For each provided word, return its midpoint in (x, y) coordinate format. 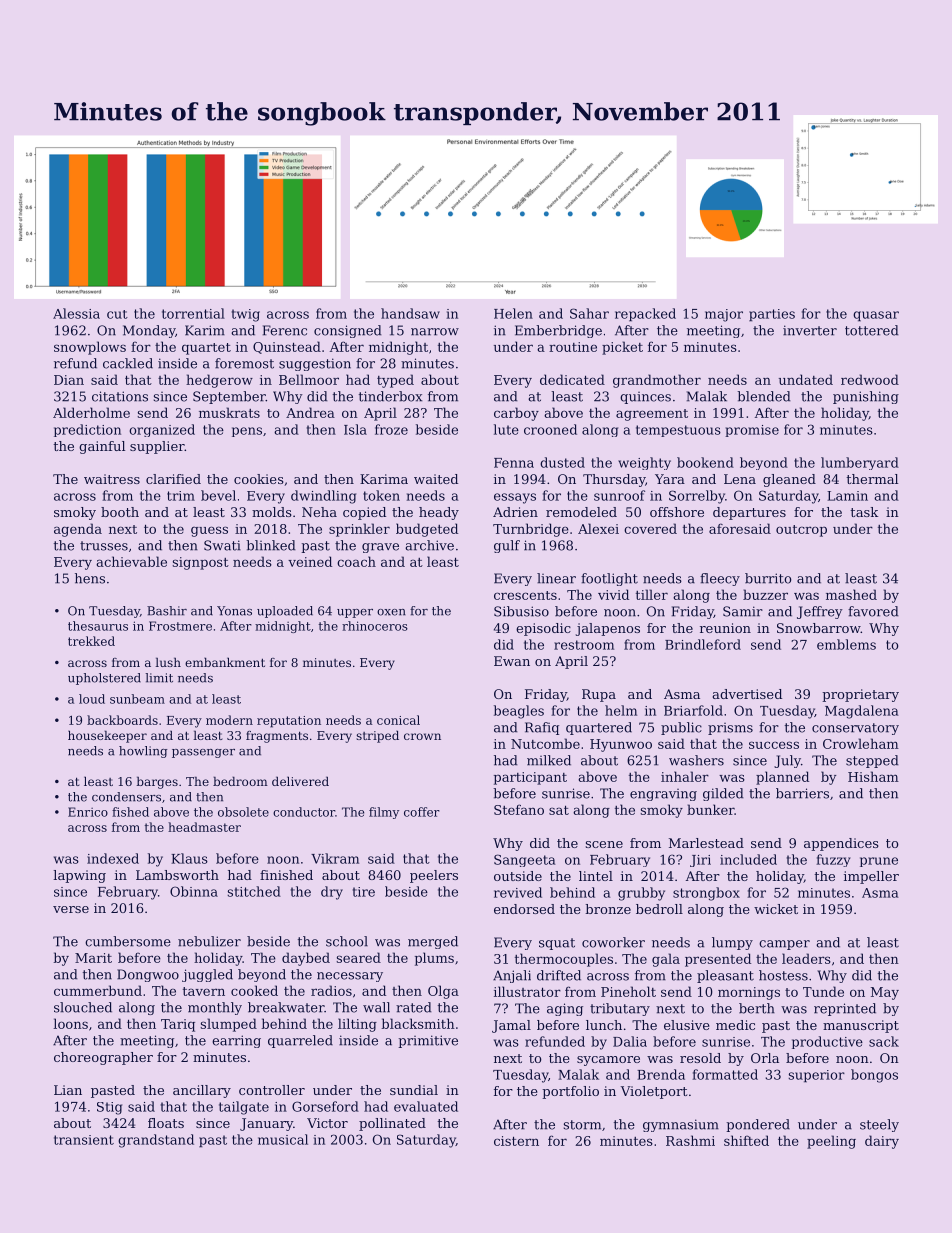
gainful (102, 447)
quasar (876, 316)
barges (157, 782)
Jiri (700, 861)
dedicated (572, 379)
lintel (596, 876)
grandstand (156, 1141)
